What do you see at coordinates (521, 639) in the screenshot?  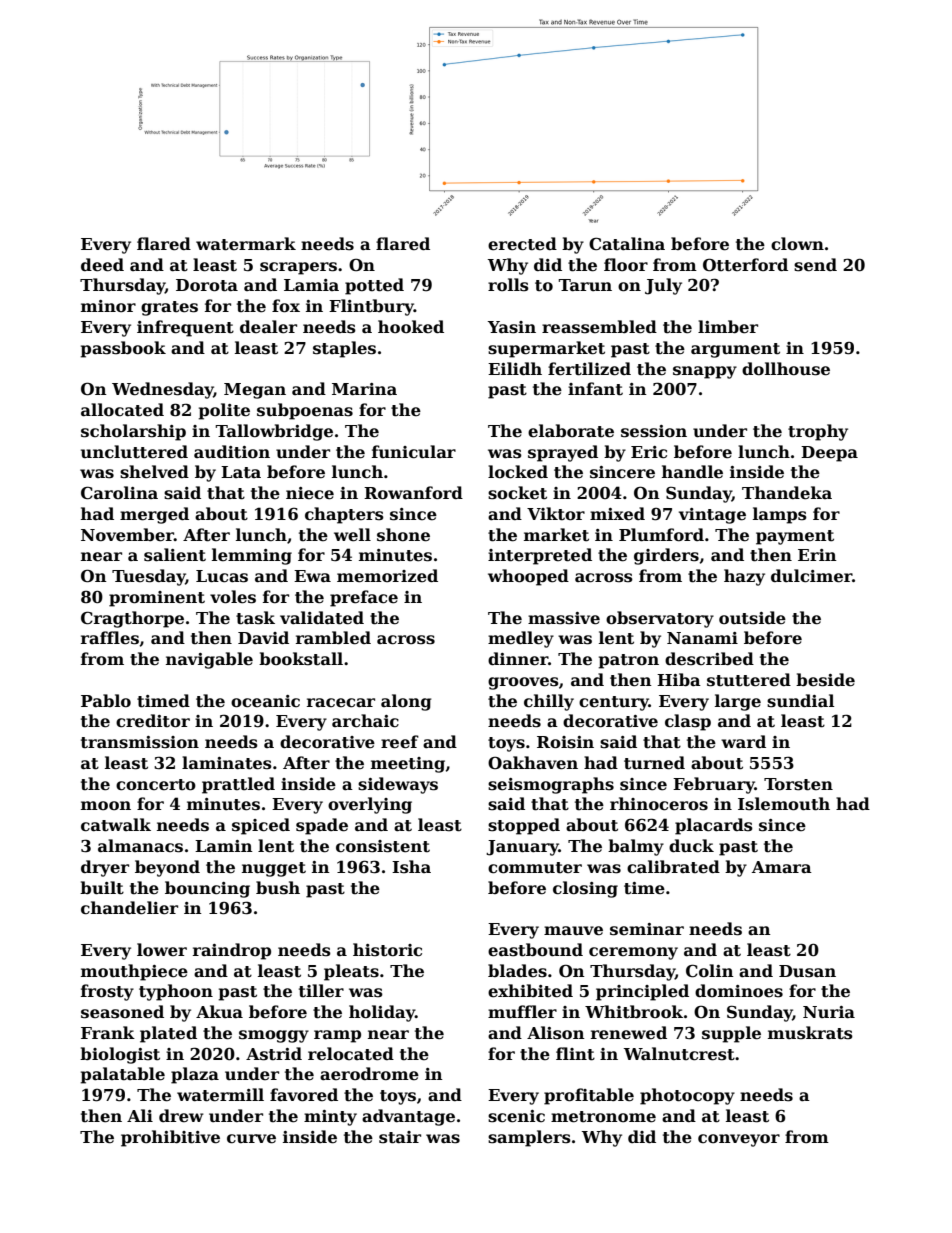 I see `medley` at bounding box center [521, 639].
